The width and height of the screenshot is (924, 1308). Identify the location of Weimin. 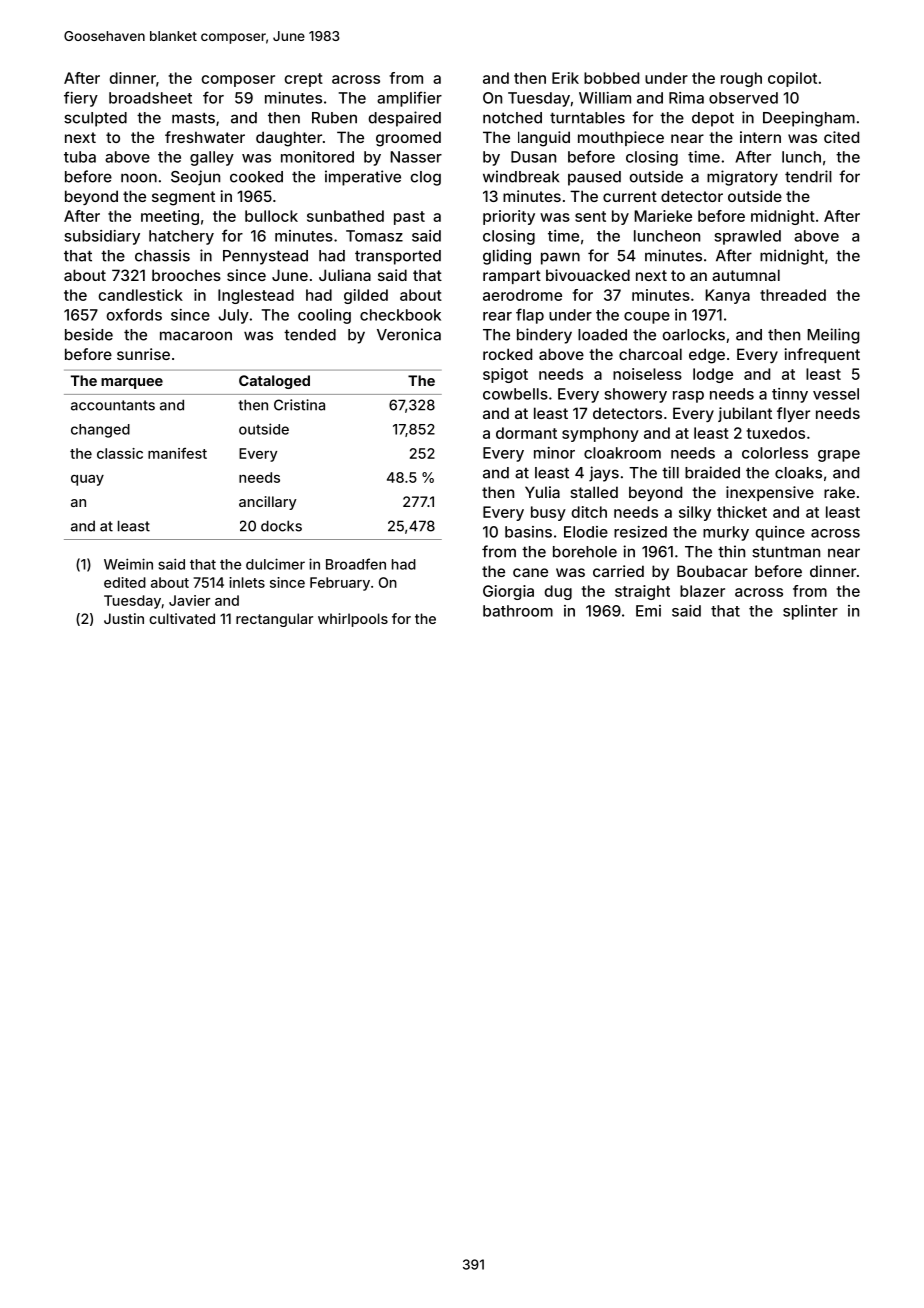
(128, 564).
